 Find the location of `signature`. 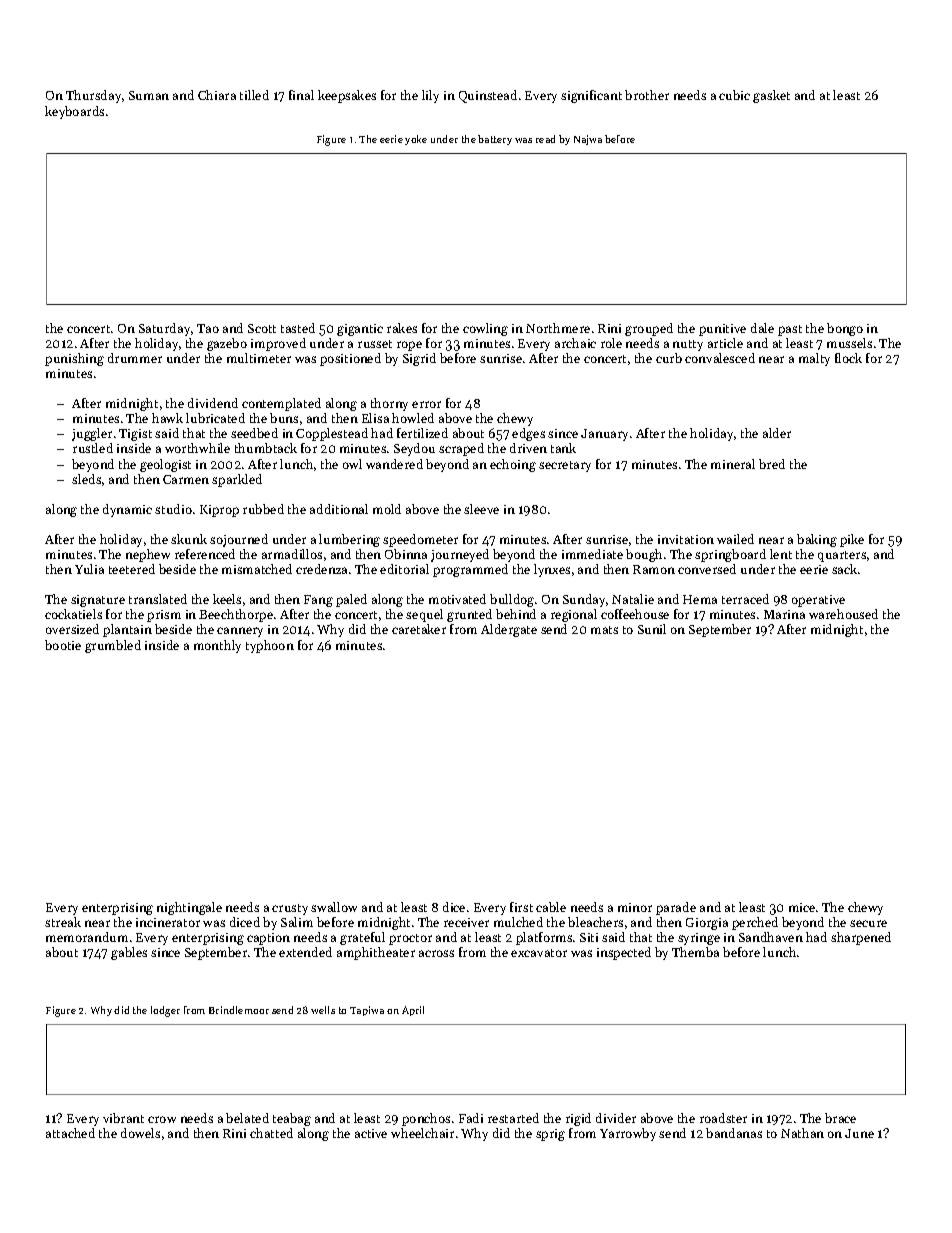

signature is located at coordinates (98, 601).
